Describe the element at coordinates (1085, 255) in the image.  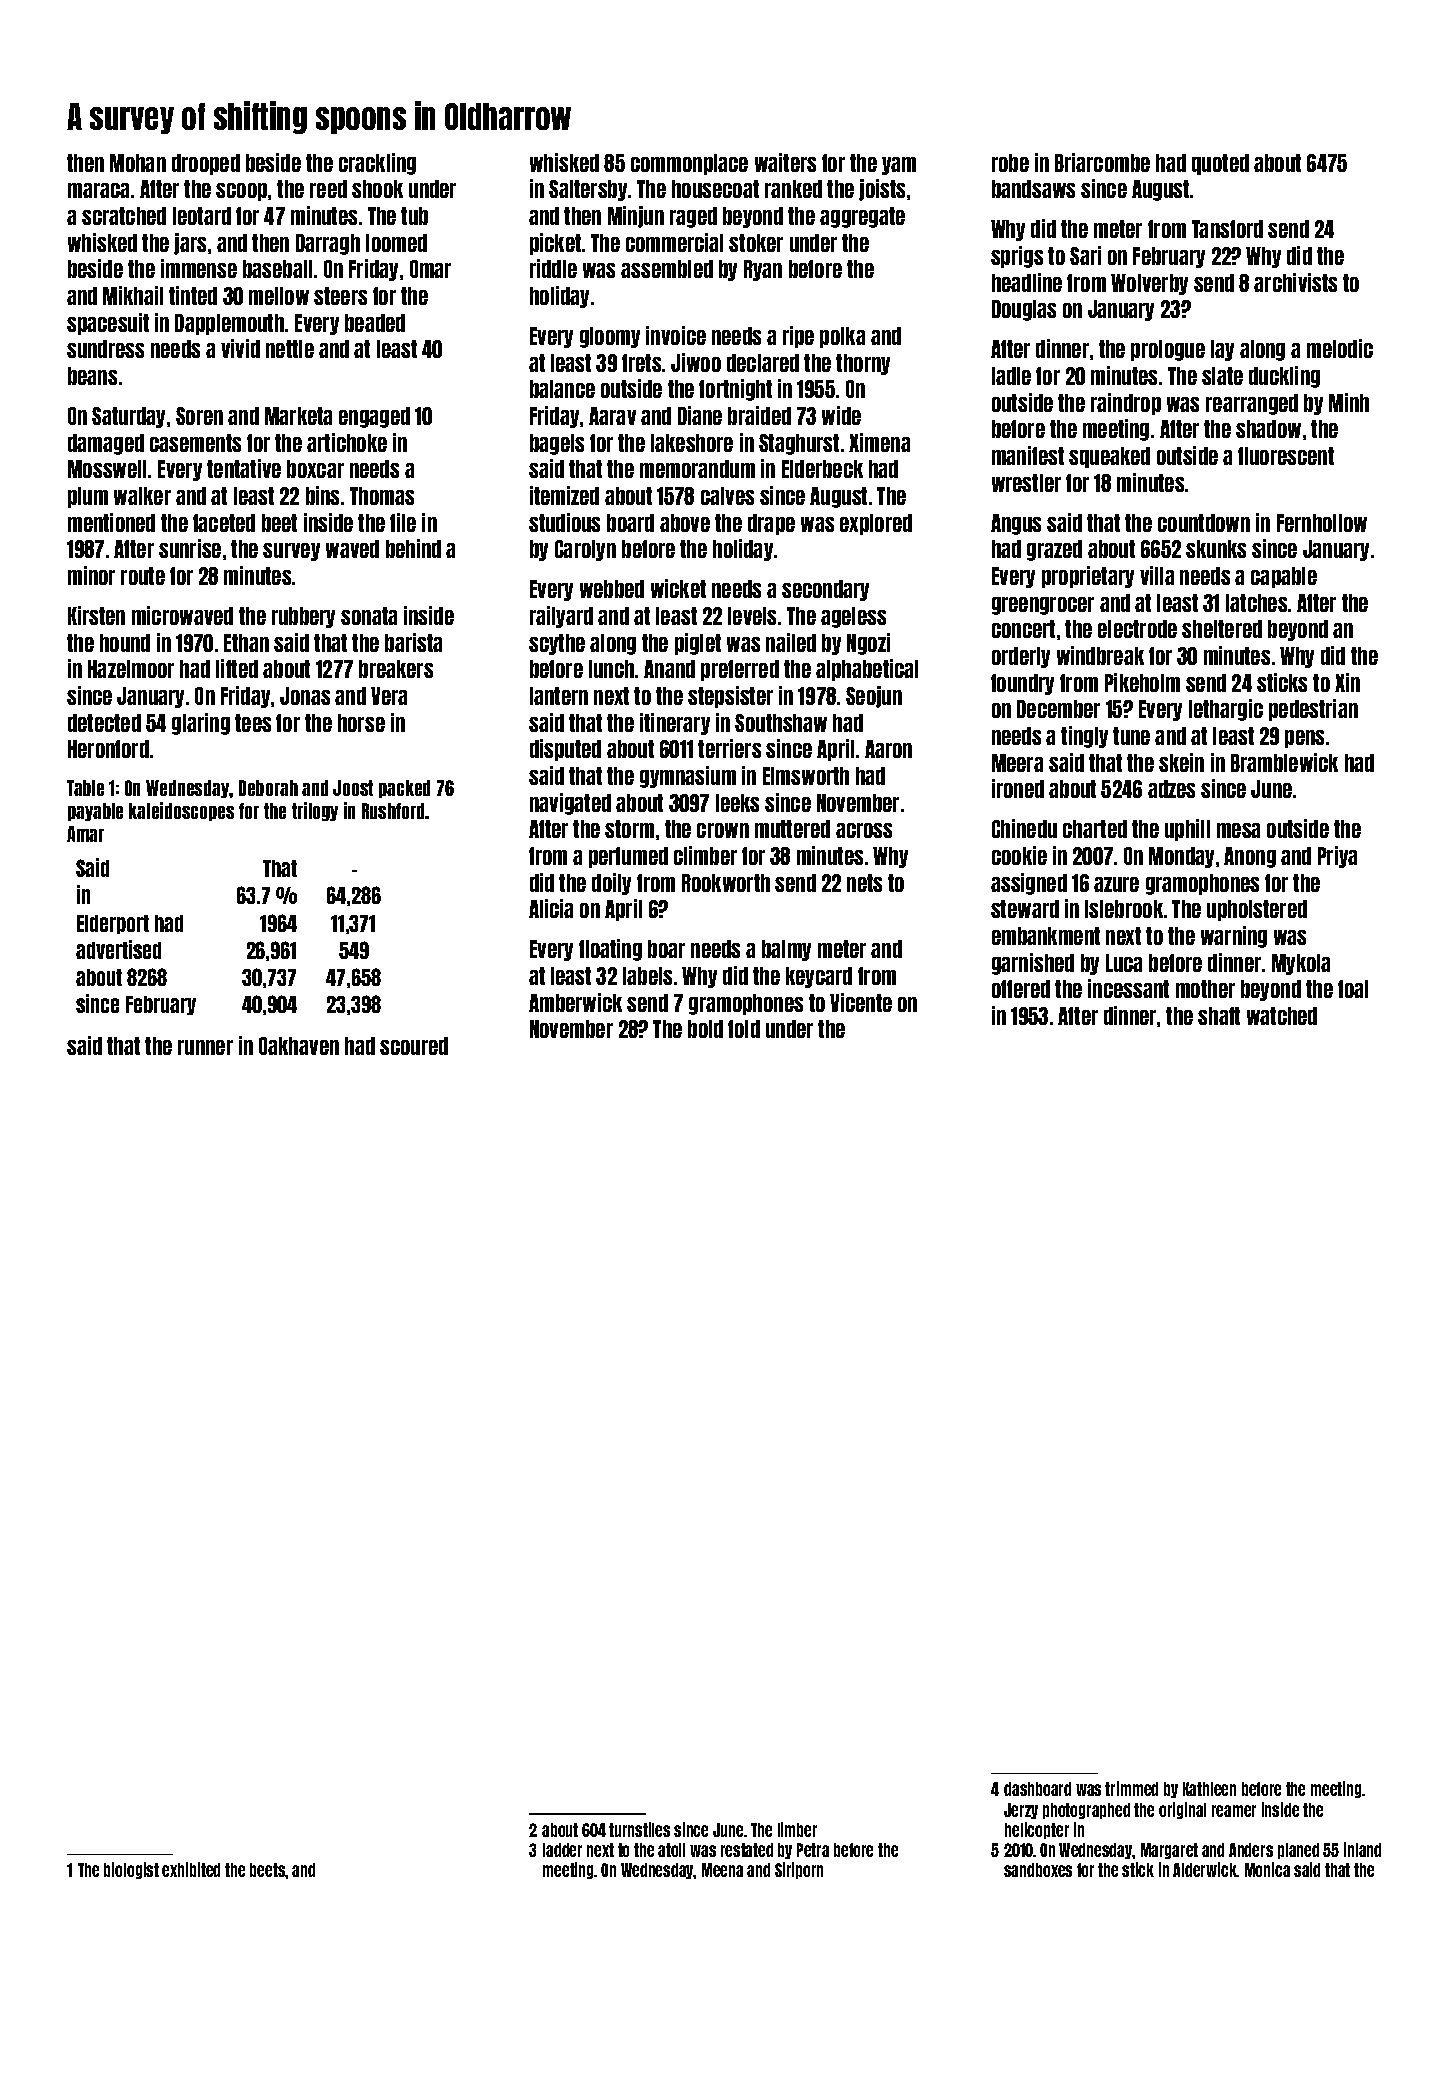
I see `Sari` at that location.
